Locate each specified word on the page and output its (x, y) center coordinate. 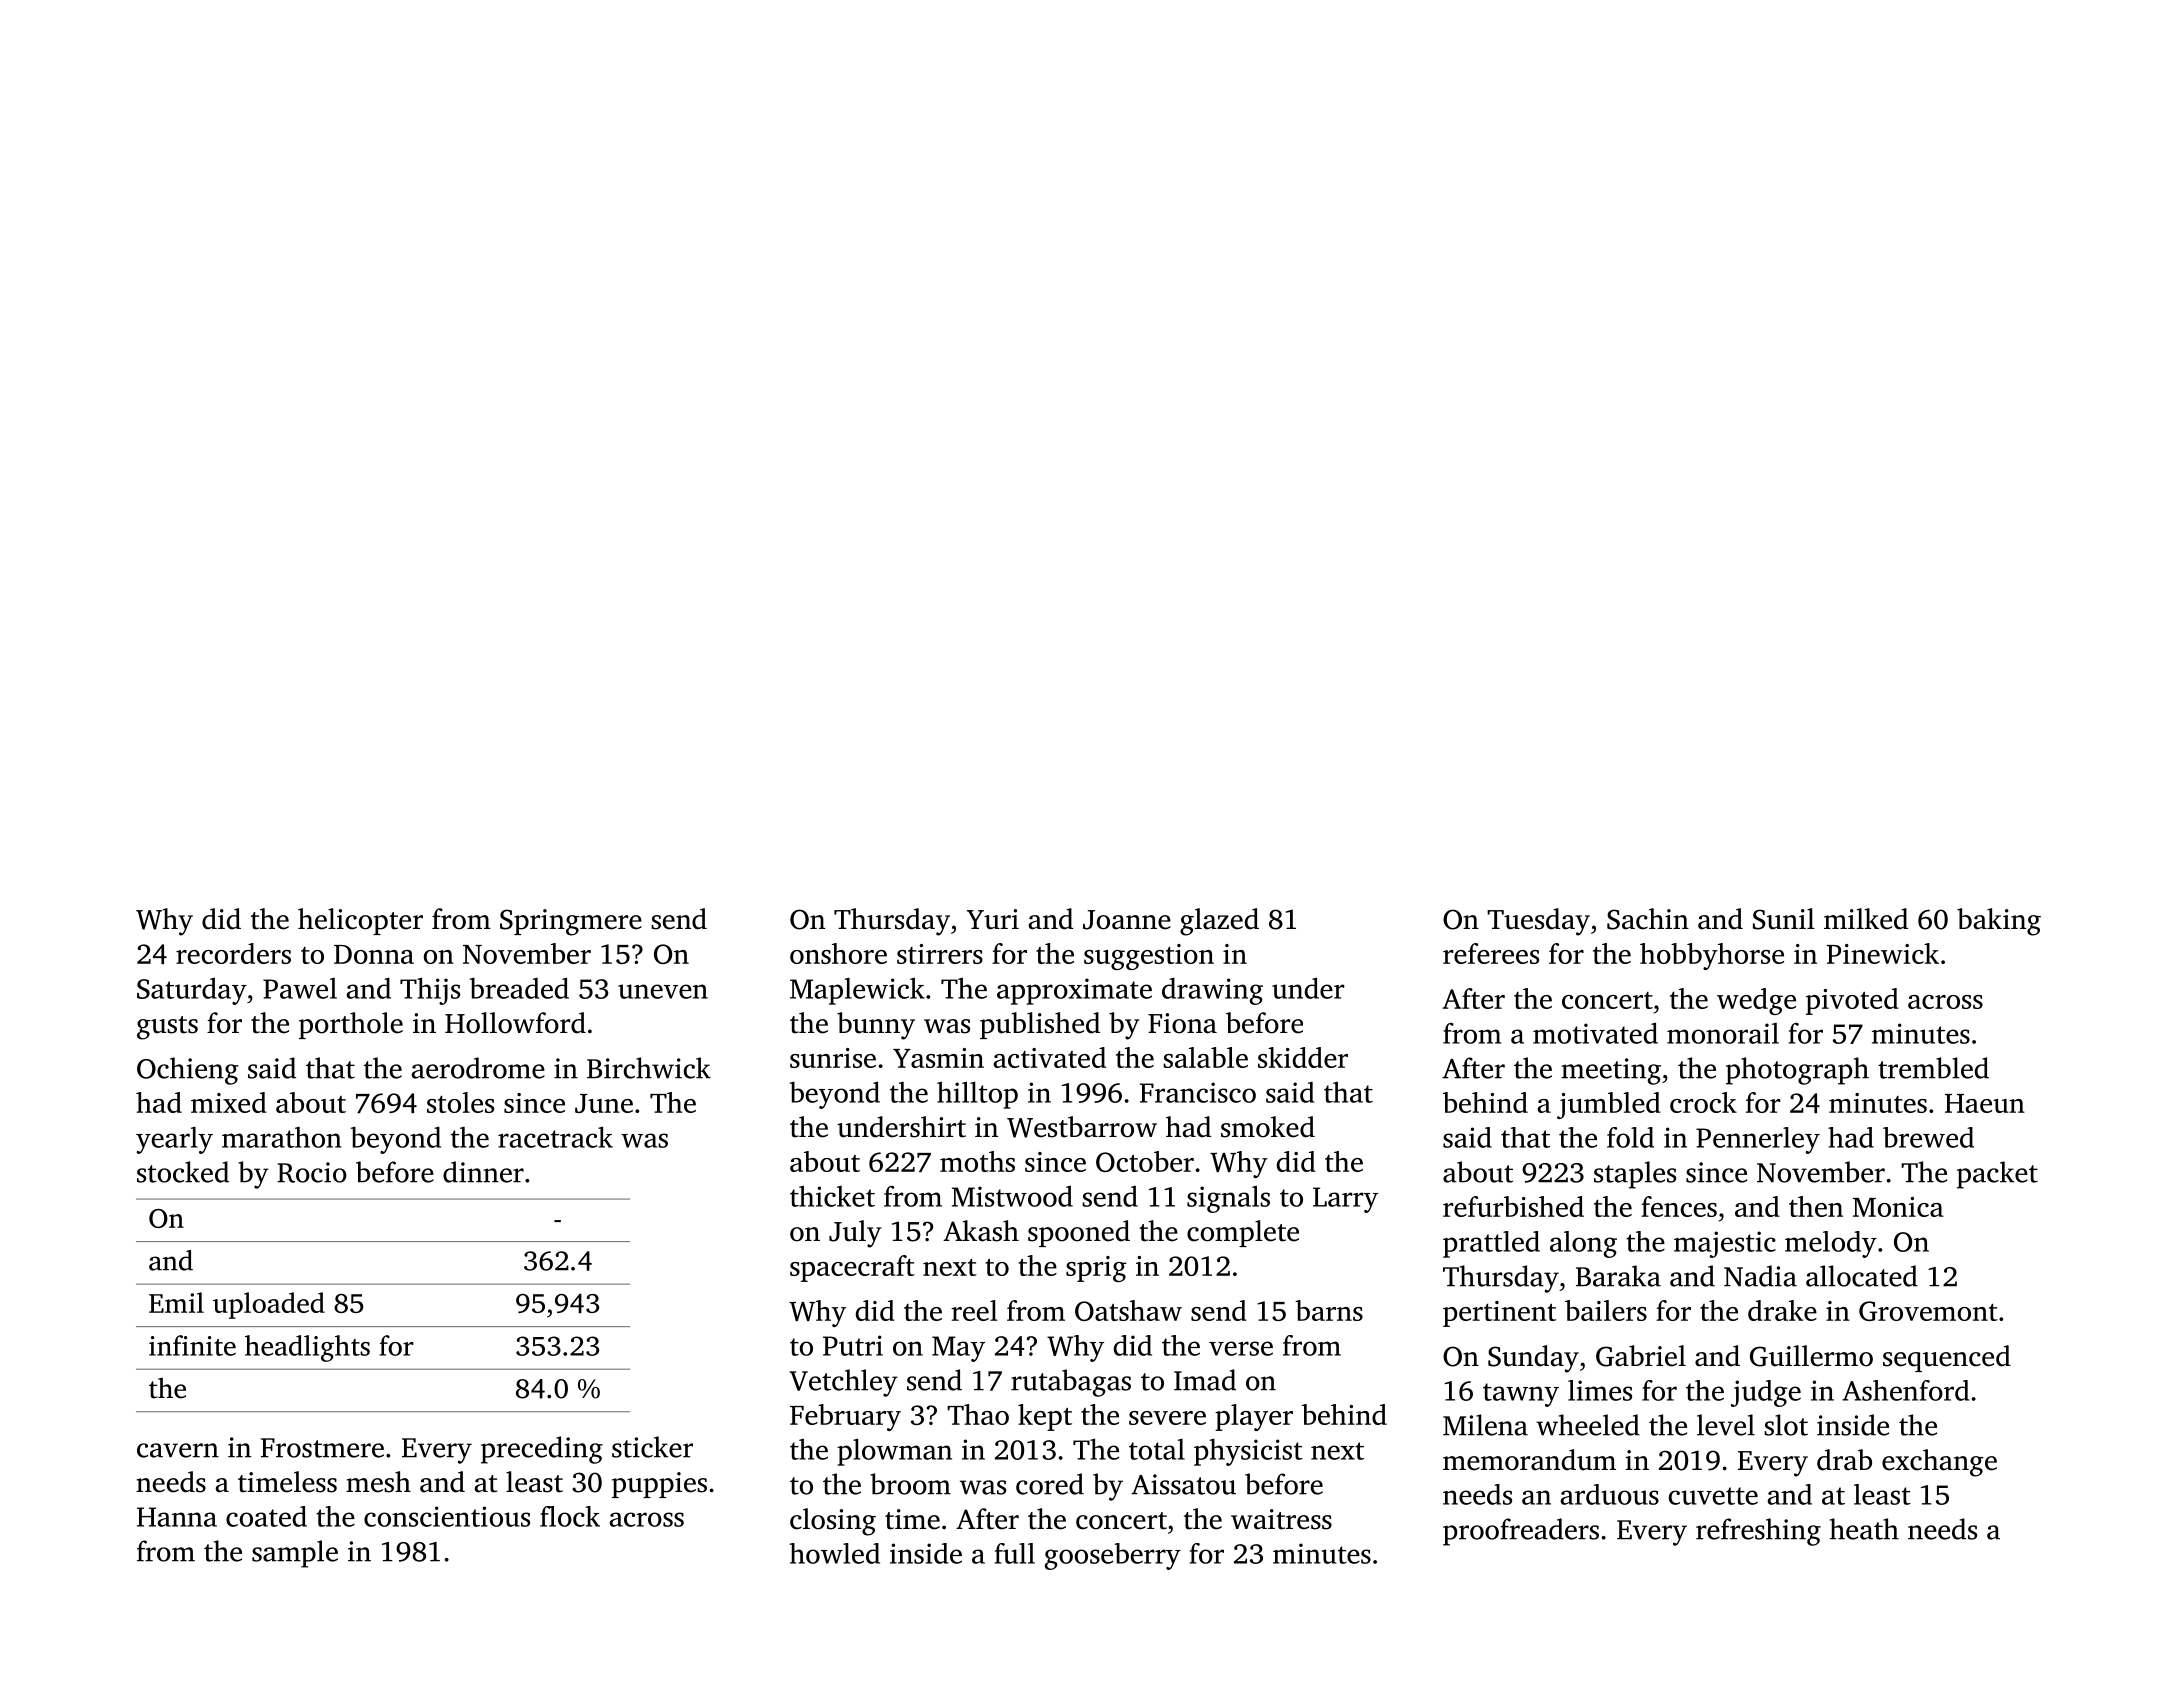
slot (1786, 1425)
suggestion (1149, 957)
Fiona (1182, 1023)
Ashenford (1906, 1390)
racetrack (555, 1137)
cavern (178, 1450)
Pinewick (1882, 953)
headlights (307, 1348)
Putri (853, 1345)
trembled (1933, 1068)
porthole (351, 1025)
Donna (374, 954)
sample (295, 1554)
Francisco (1198, 1092)
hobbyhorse (1712, 956)
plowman (894, 1452)
